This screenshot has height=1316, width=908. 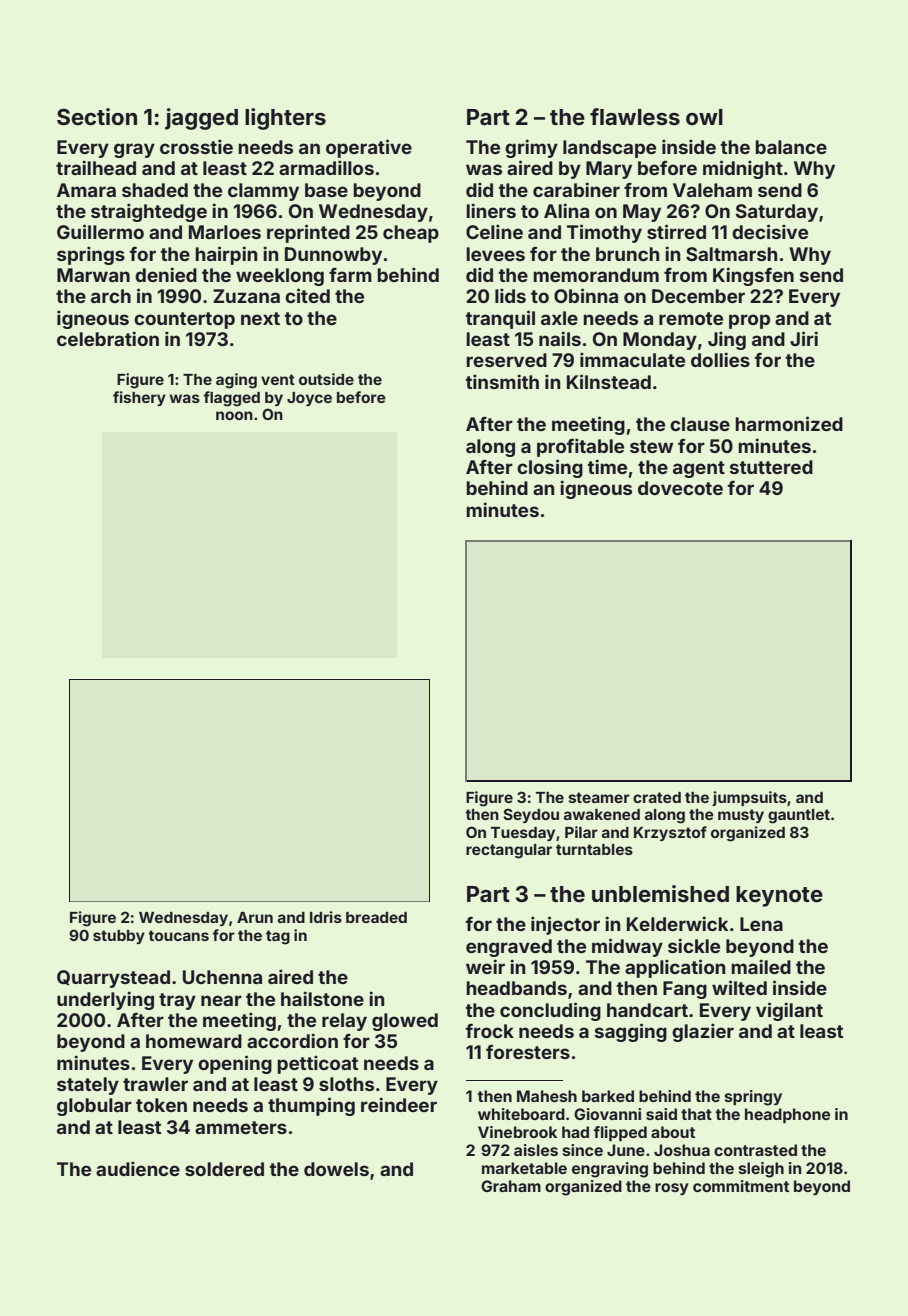 I want to click on balance, so click(x=791, y=147).
